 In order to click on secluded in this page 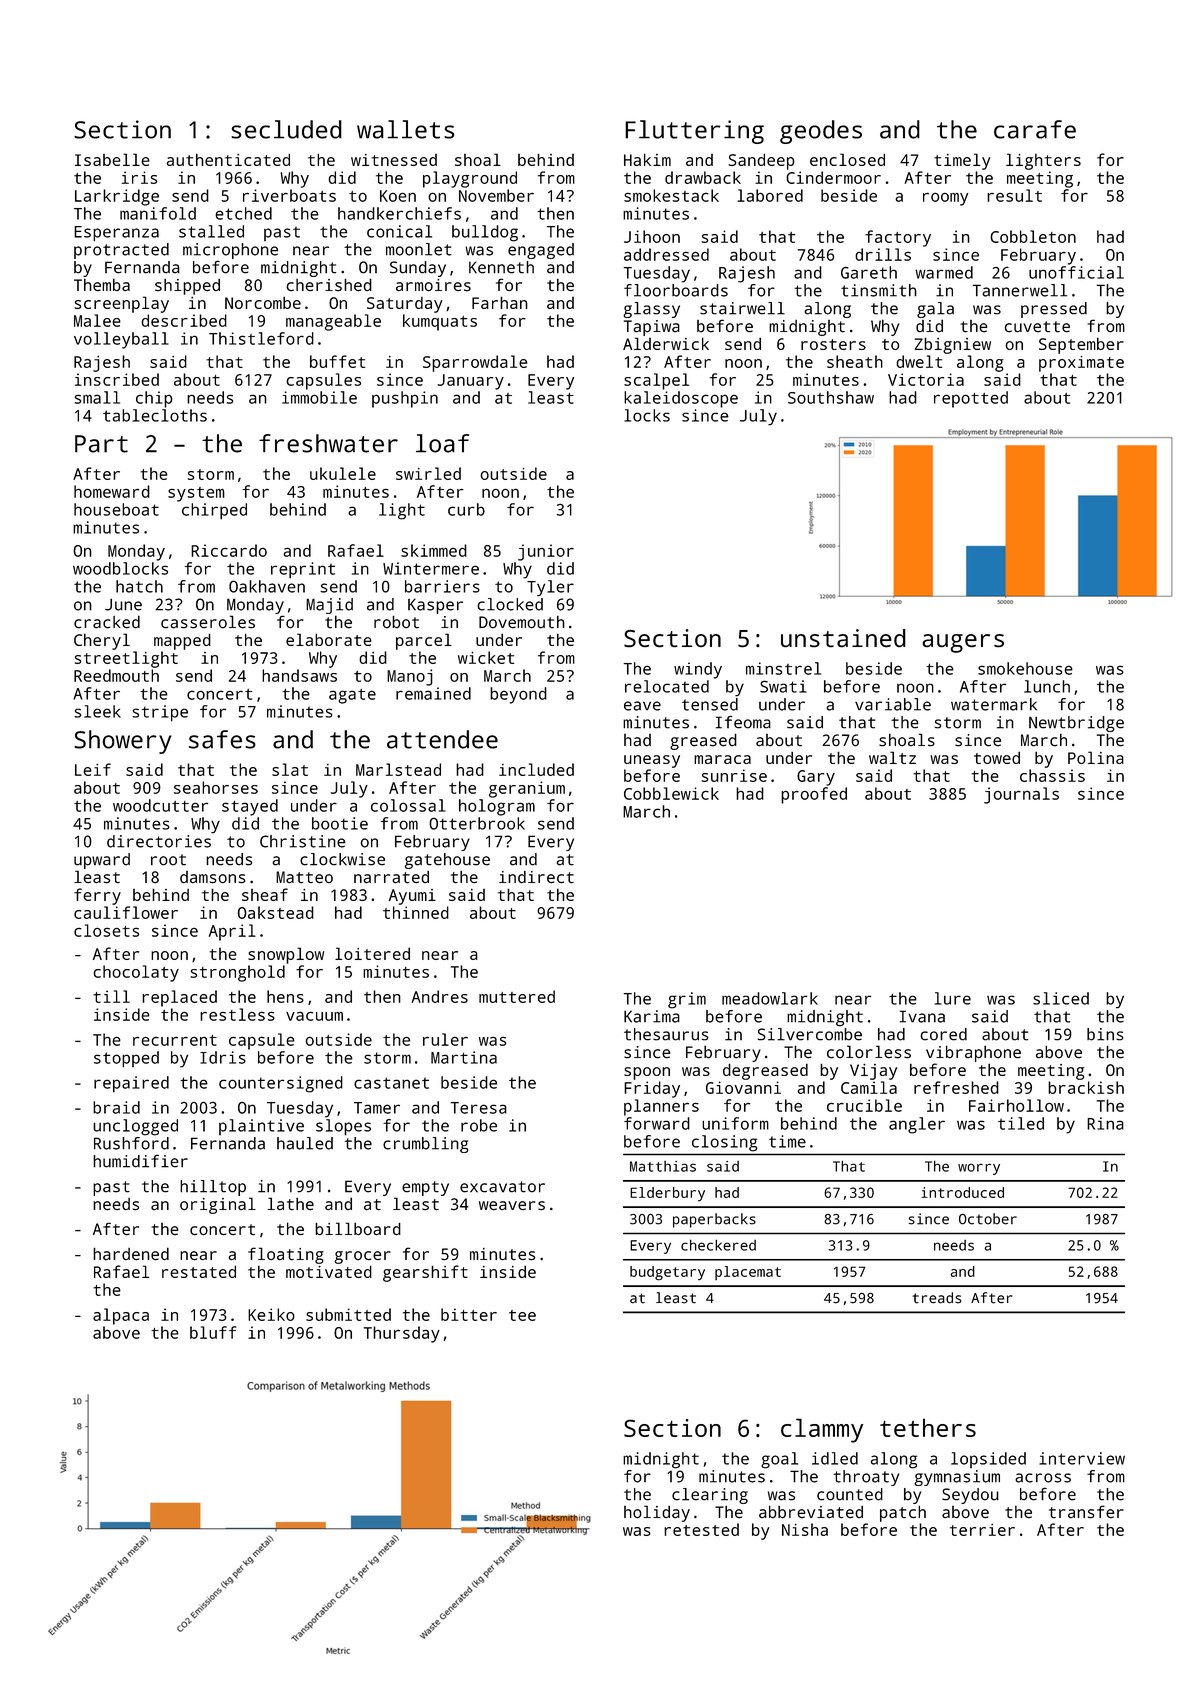, I will do `click(286, 129)`.
